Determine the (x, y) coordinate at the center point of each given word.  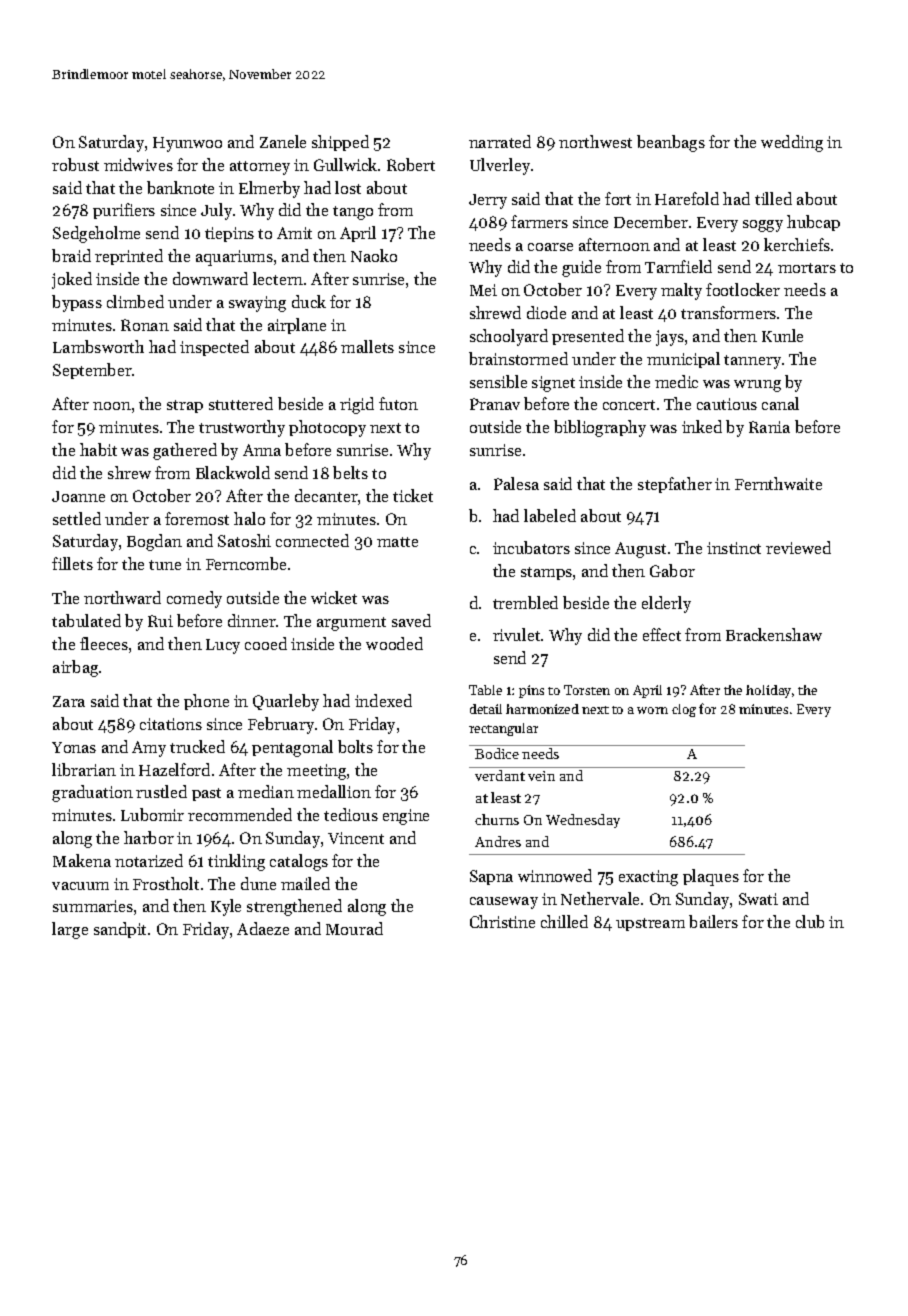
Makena (82, 860)
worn (652, 710)
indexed (383, 700)
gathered (185, 451)
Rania (769, 427)
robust (75, 164)
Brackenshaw (774, 634)
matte (397, 542)
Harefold (687, 198)
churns (497, 819)
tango (353, 213)
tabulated (86, 620)
